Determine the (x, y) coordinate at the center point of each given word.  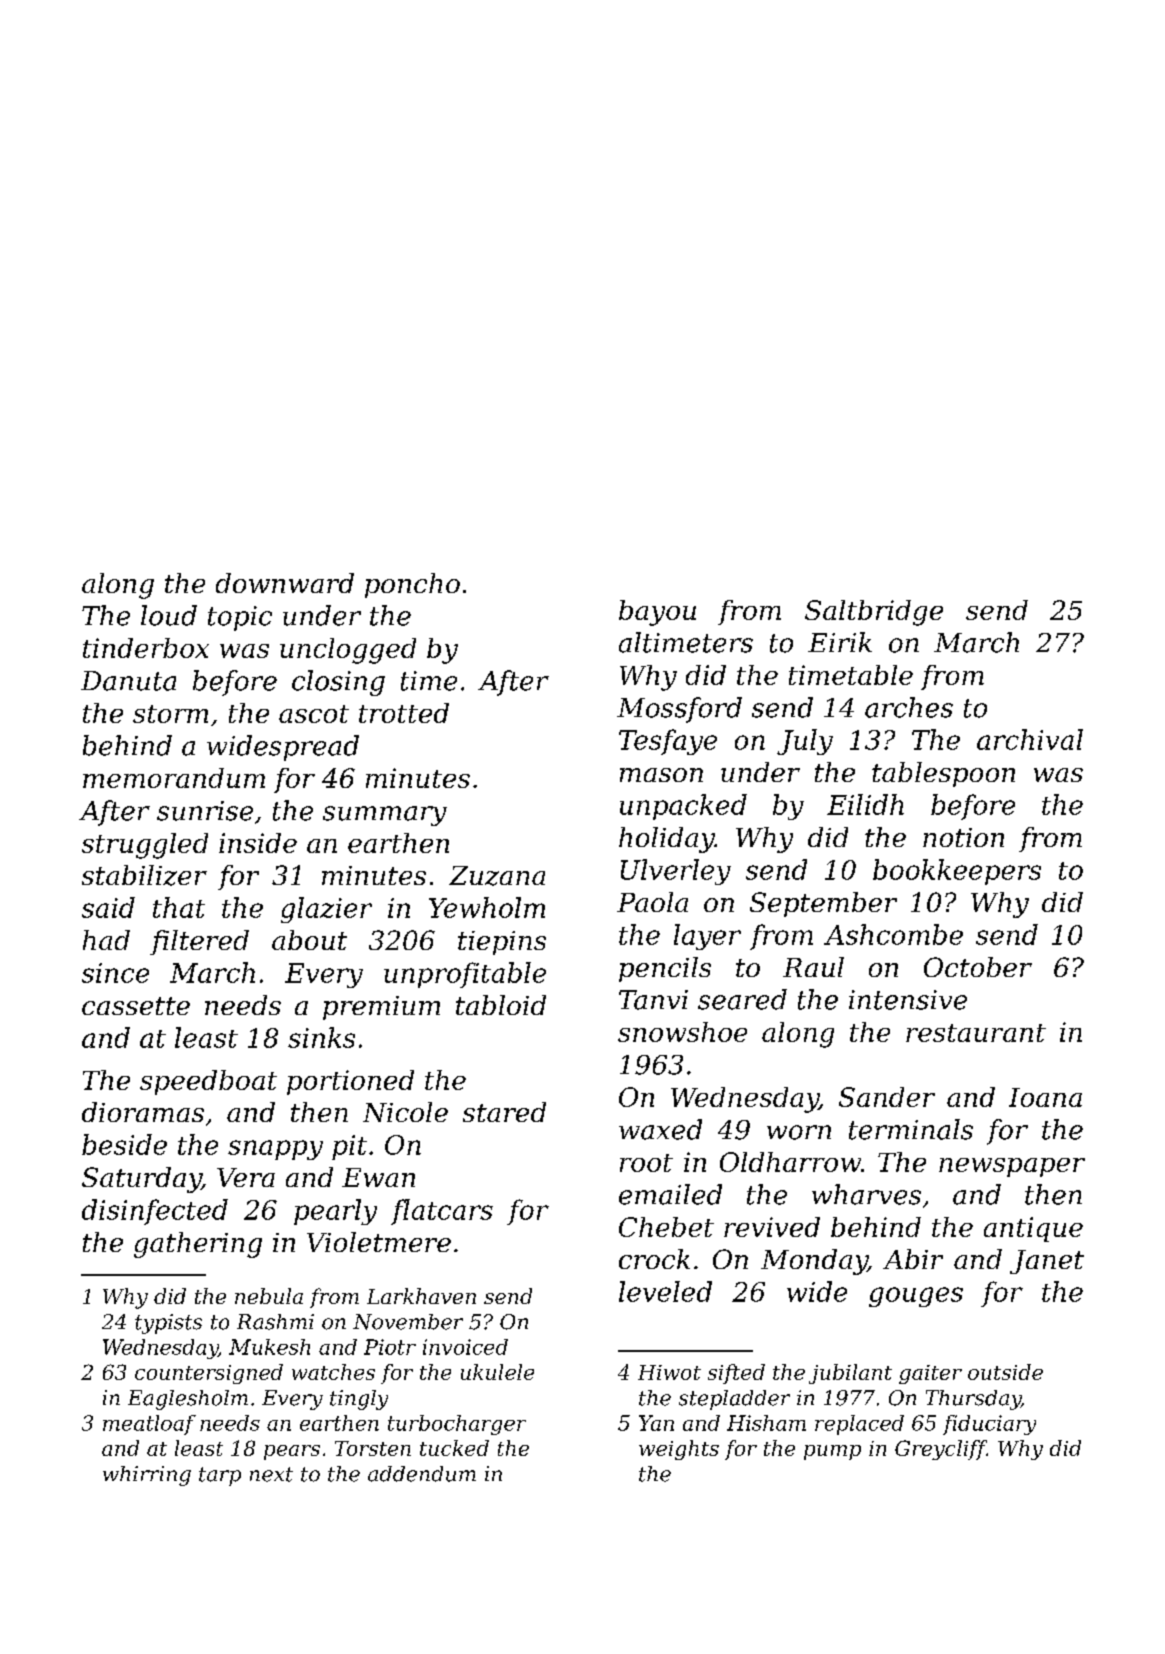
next (271, 1474)
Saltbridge (874, 613)
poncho (412, 585)
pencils (665, 969)
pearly (335, 1212)
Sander (887, 1097)
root (646, 1163)
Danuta (128, 681)
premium (381, 1008)
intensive (908, 1000)
